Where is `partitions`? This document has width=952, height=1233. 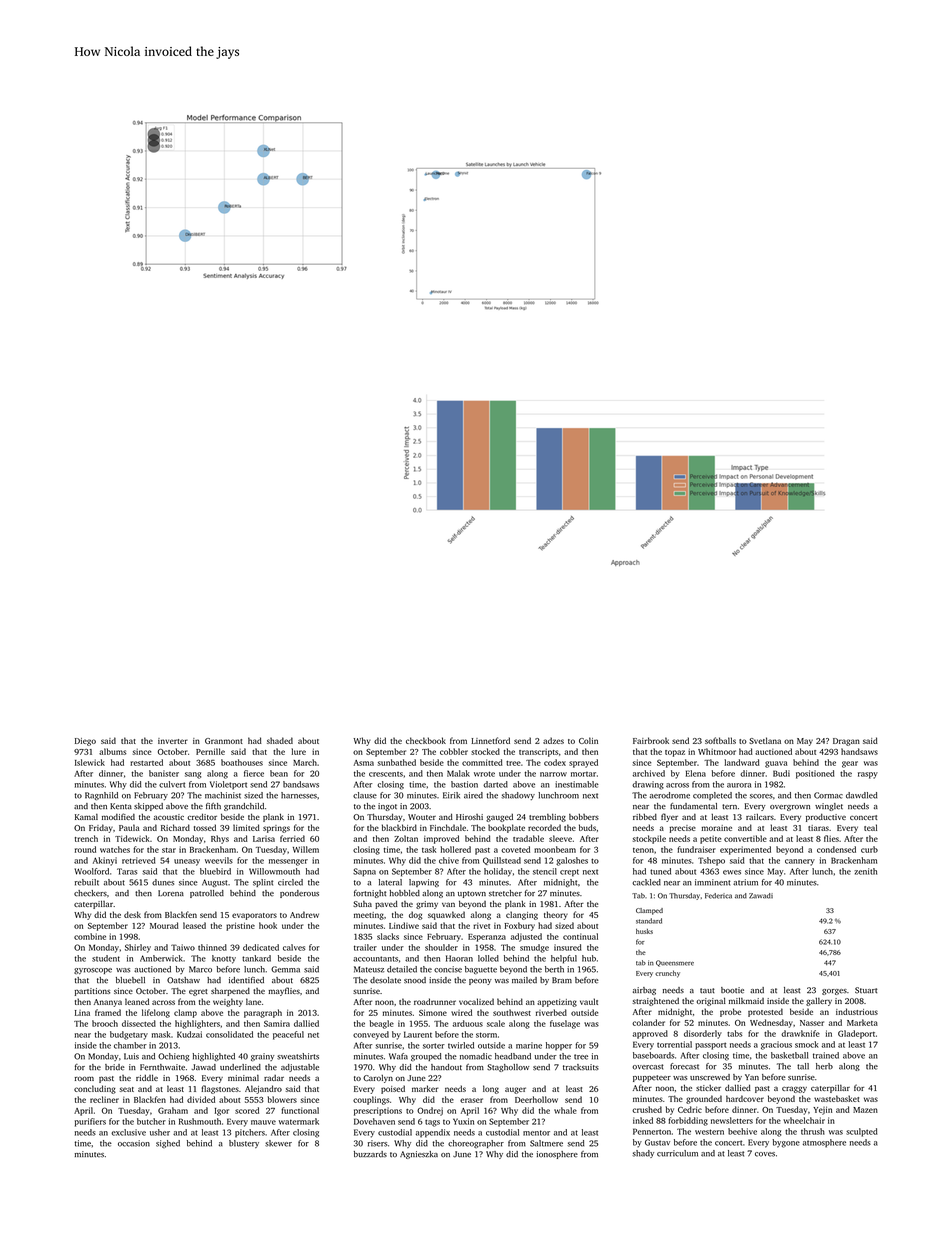 partitions is located at coordinates (92, 992).
